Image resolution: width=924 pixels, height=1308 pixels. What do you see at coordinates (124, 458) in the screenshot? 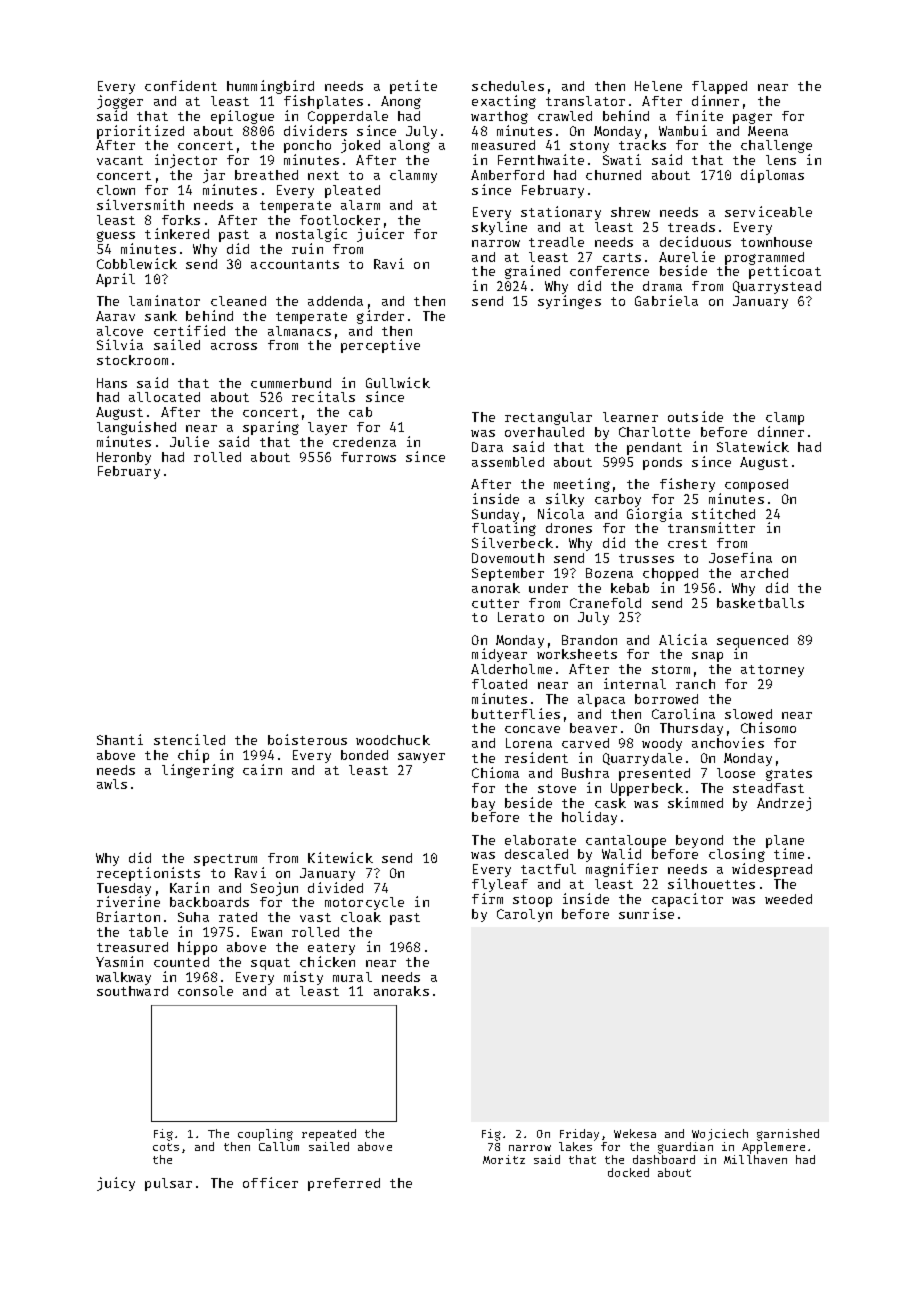
I see `Heronby` at bounding box center [124, 458].
